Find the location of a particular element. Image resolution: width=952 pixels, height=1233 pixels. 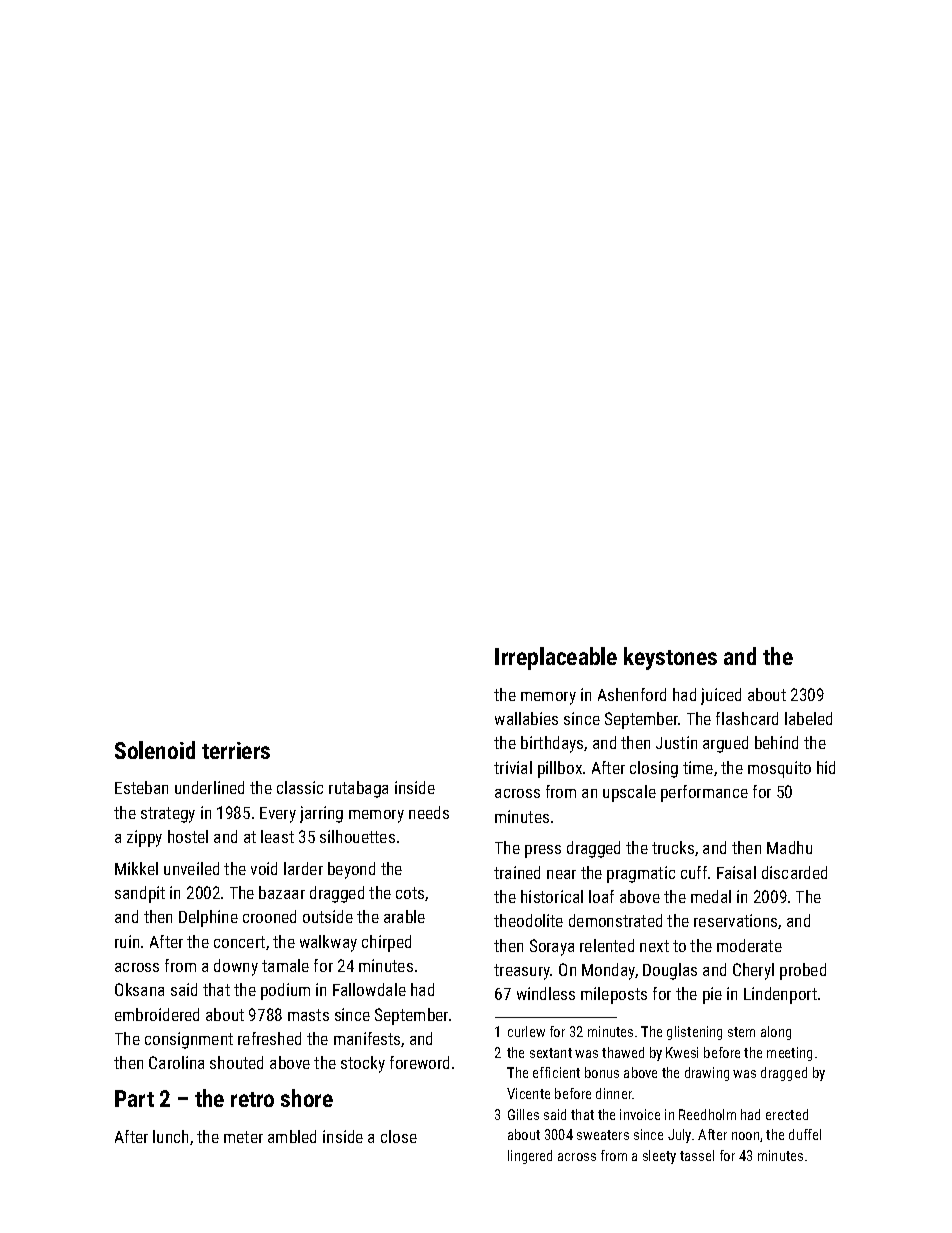

flashcard is located at coordinates (747, 718).
